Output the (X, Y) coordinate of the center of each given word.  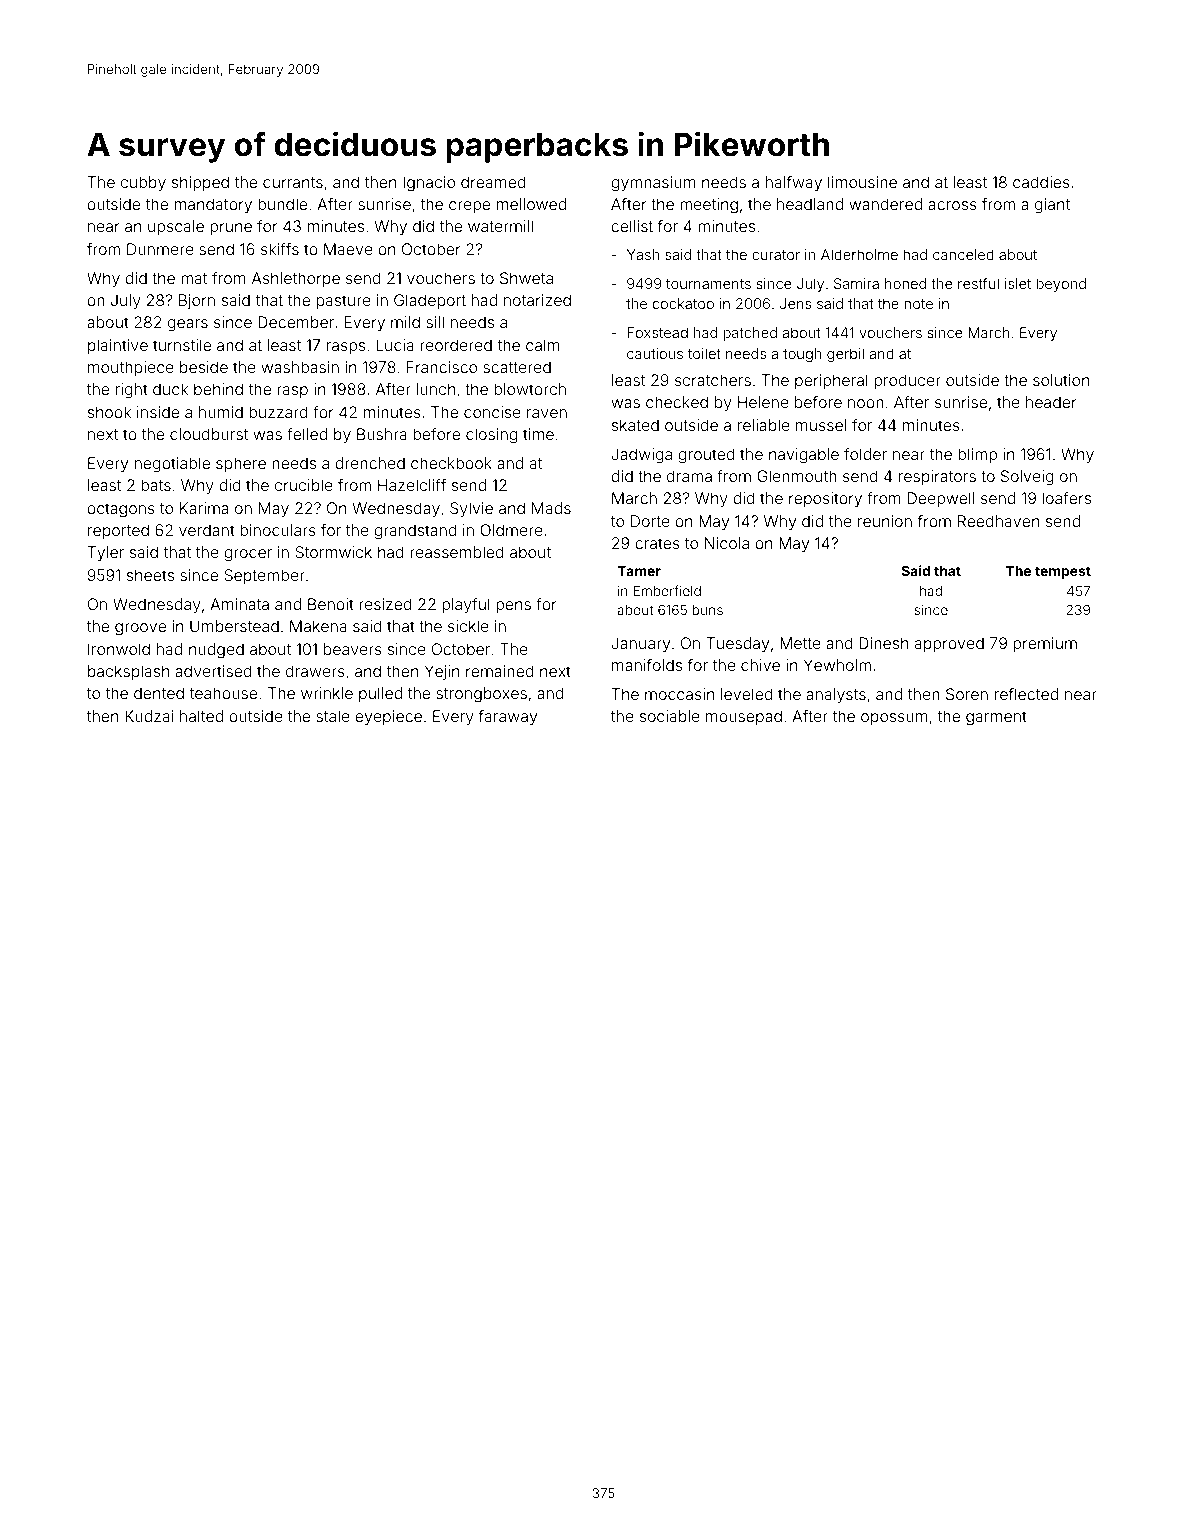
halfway (794, 184)
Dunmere (160, 249)
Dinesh (883, 643)
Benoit (331, 604)
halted (201, 716)
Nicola (727, 543)
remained (500, 671)
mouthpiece (131, 368)
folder (865, 454)
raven (547, 413)
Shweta (526, 278)
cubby (143, 184)
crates (657, 543)
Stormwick (333, 552)
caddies (1041, 182)
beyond (1061, 285)
